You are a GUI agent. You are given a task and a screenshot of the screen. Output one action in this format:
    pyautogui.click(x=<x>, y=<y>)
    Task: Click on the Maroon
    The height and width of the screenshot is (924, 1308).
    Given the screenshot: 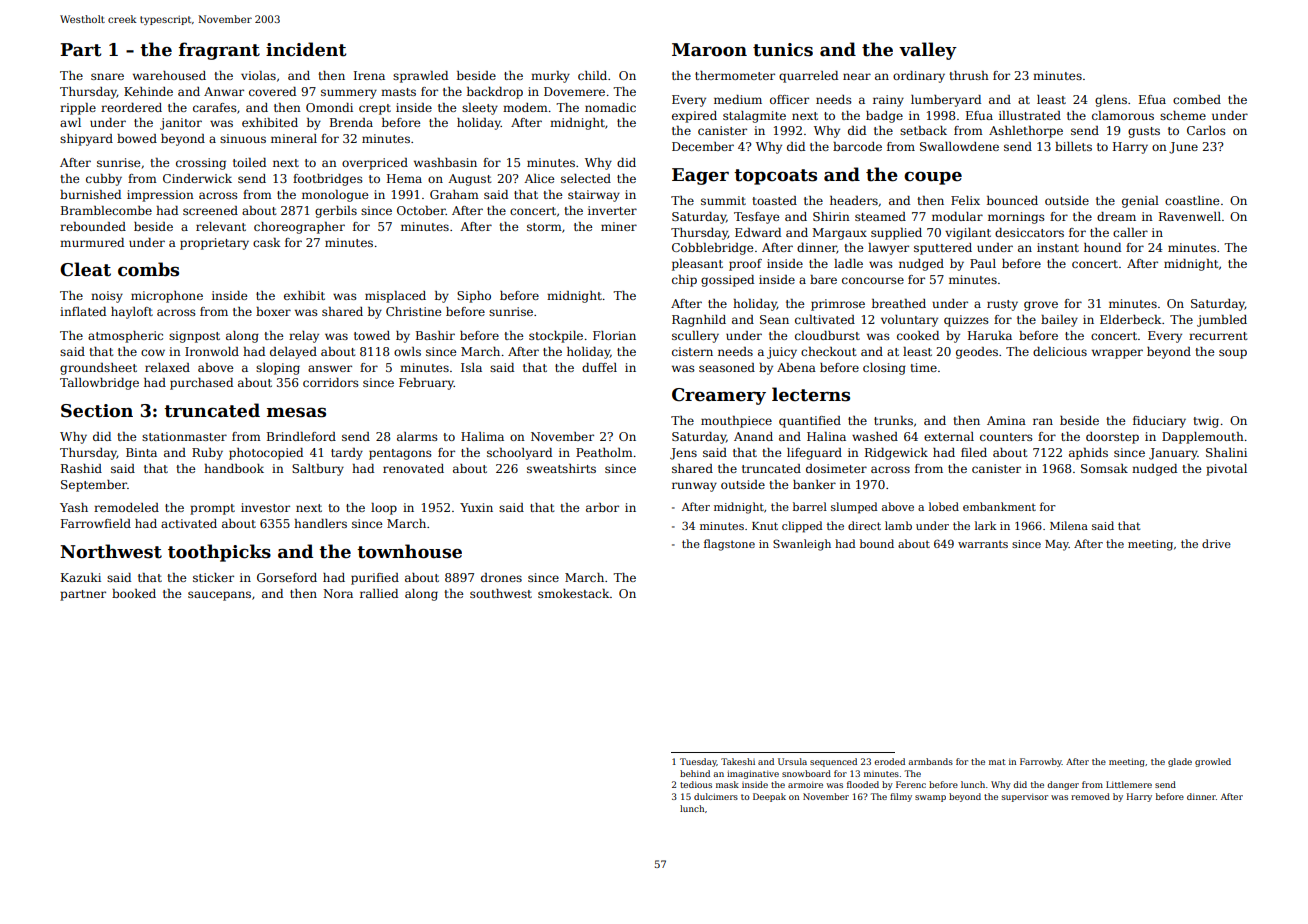 What is the action you would take?
    pyautogui.click(x=709, y=50)
